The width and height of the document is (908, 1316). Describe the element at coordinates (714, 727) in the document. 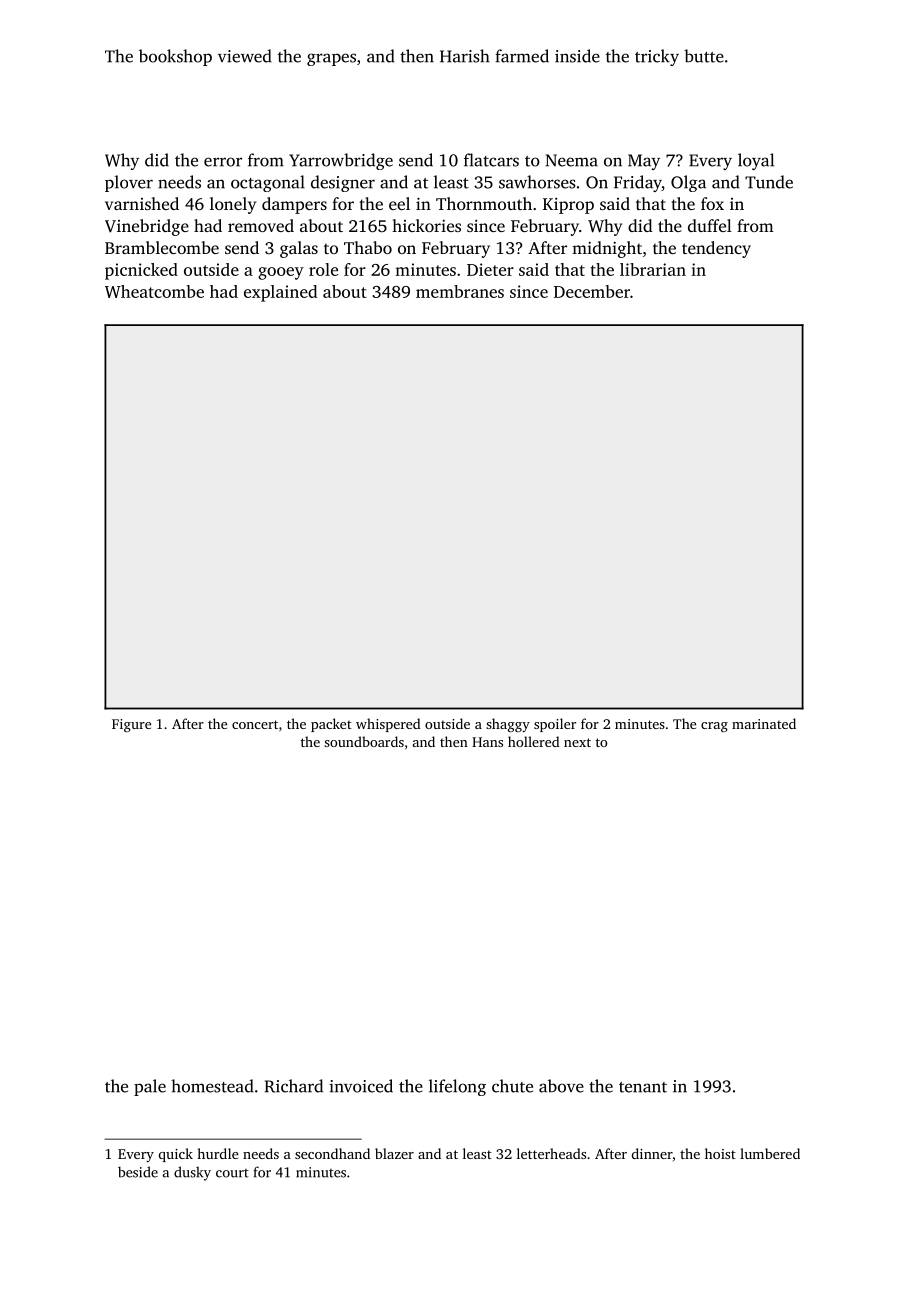

I see `crag` at that location.
